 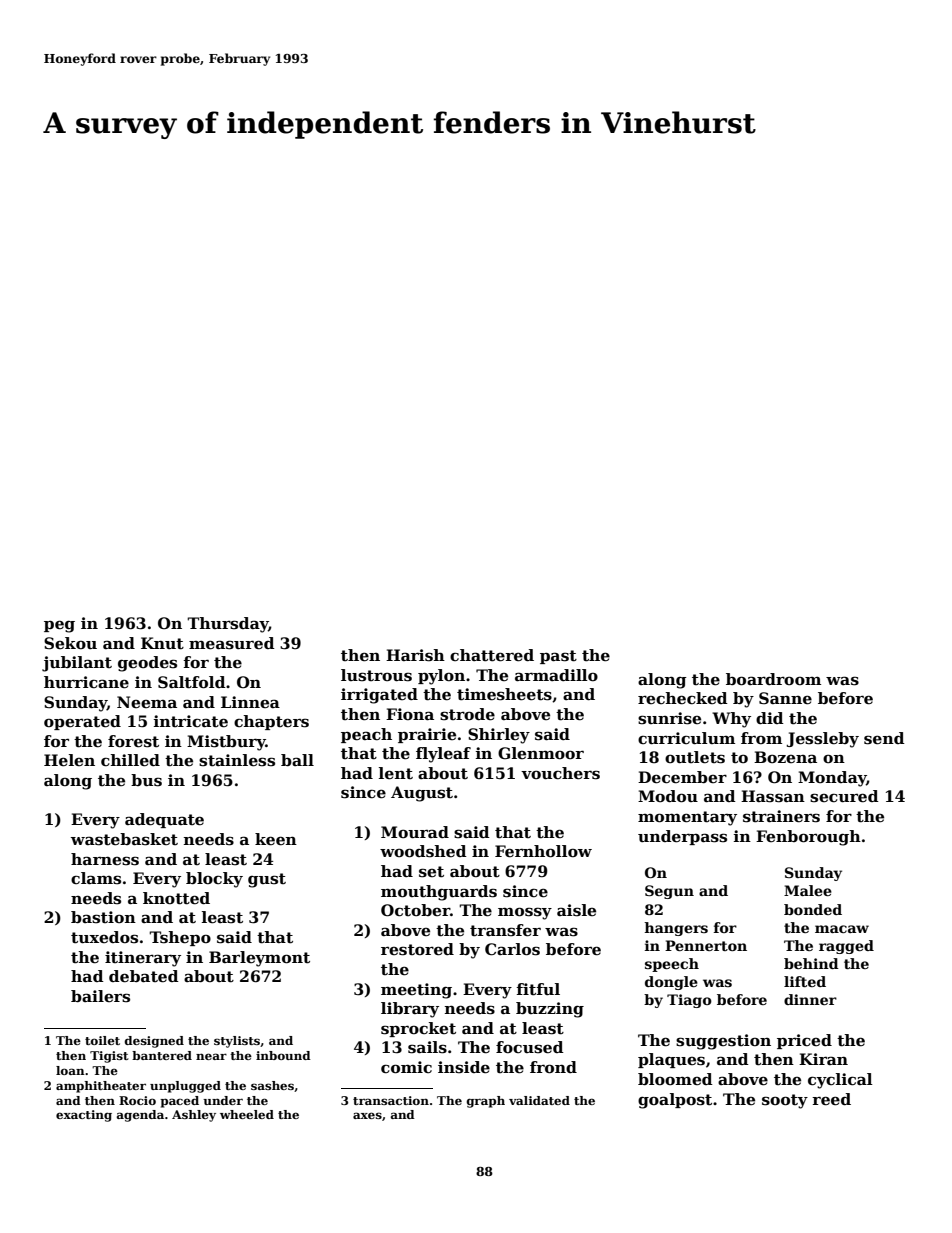 What do you see at coordinates (558, 657) in the screenshot?
I see `past` at bounding box center [558, 657].
